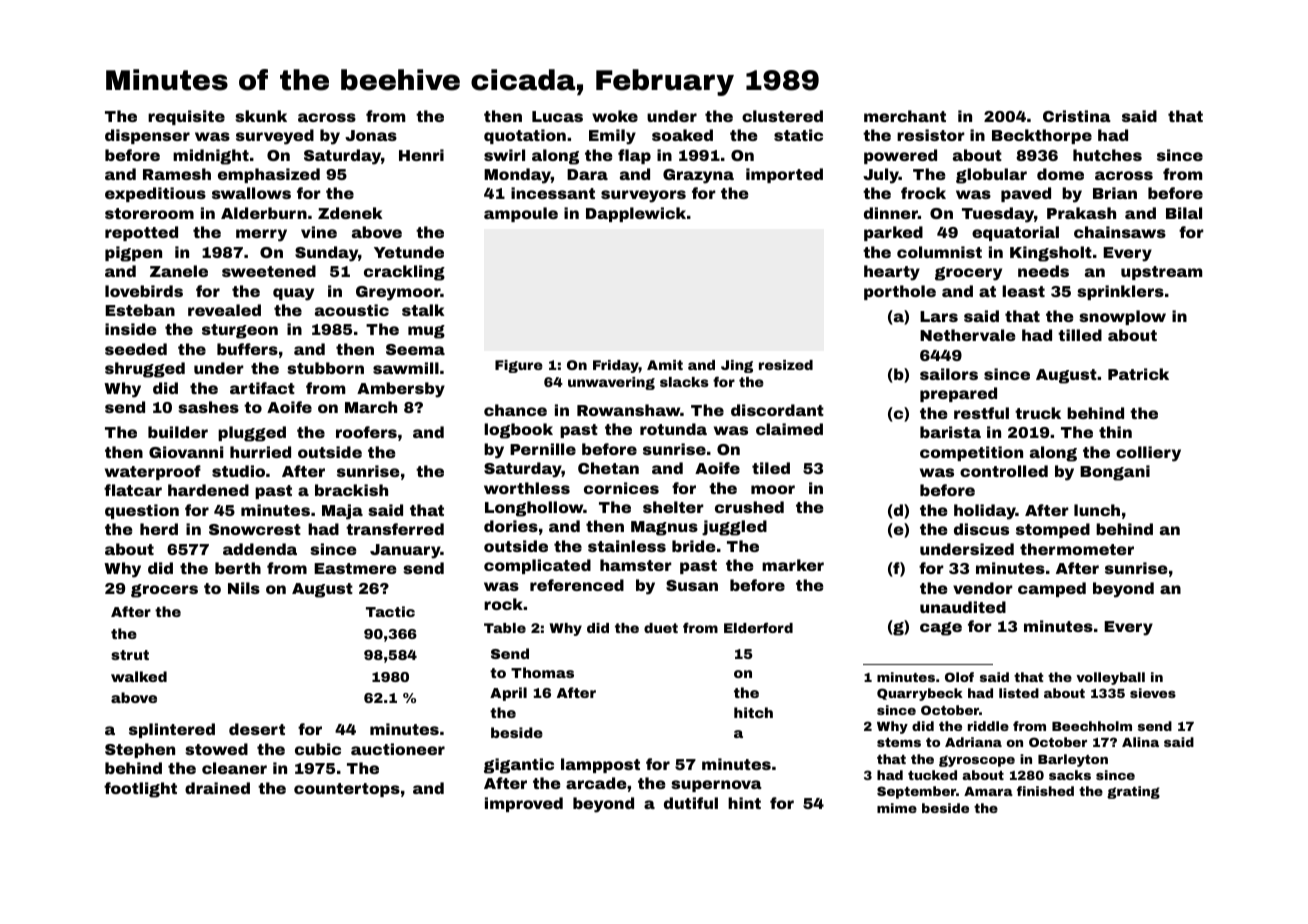  What do you see at coordinates (269, 175) in the page?
I see `emphasized` at bounding box center [269, 175].
